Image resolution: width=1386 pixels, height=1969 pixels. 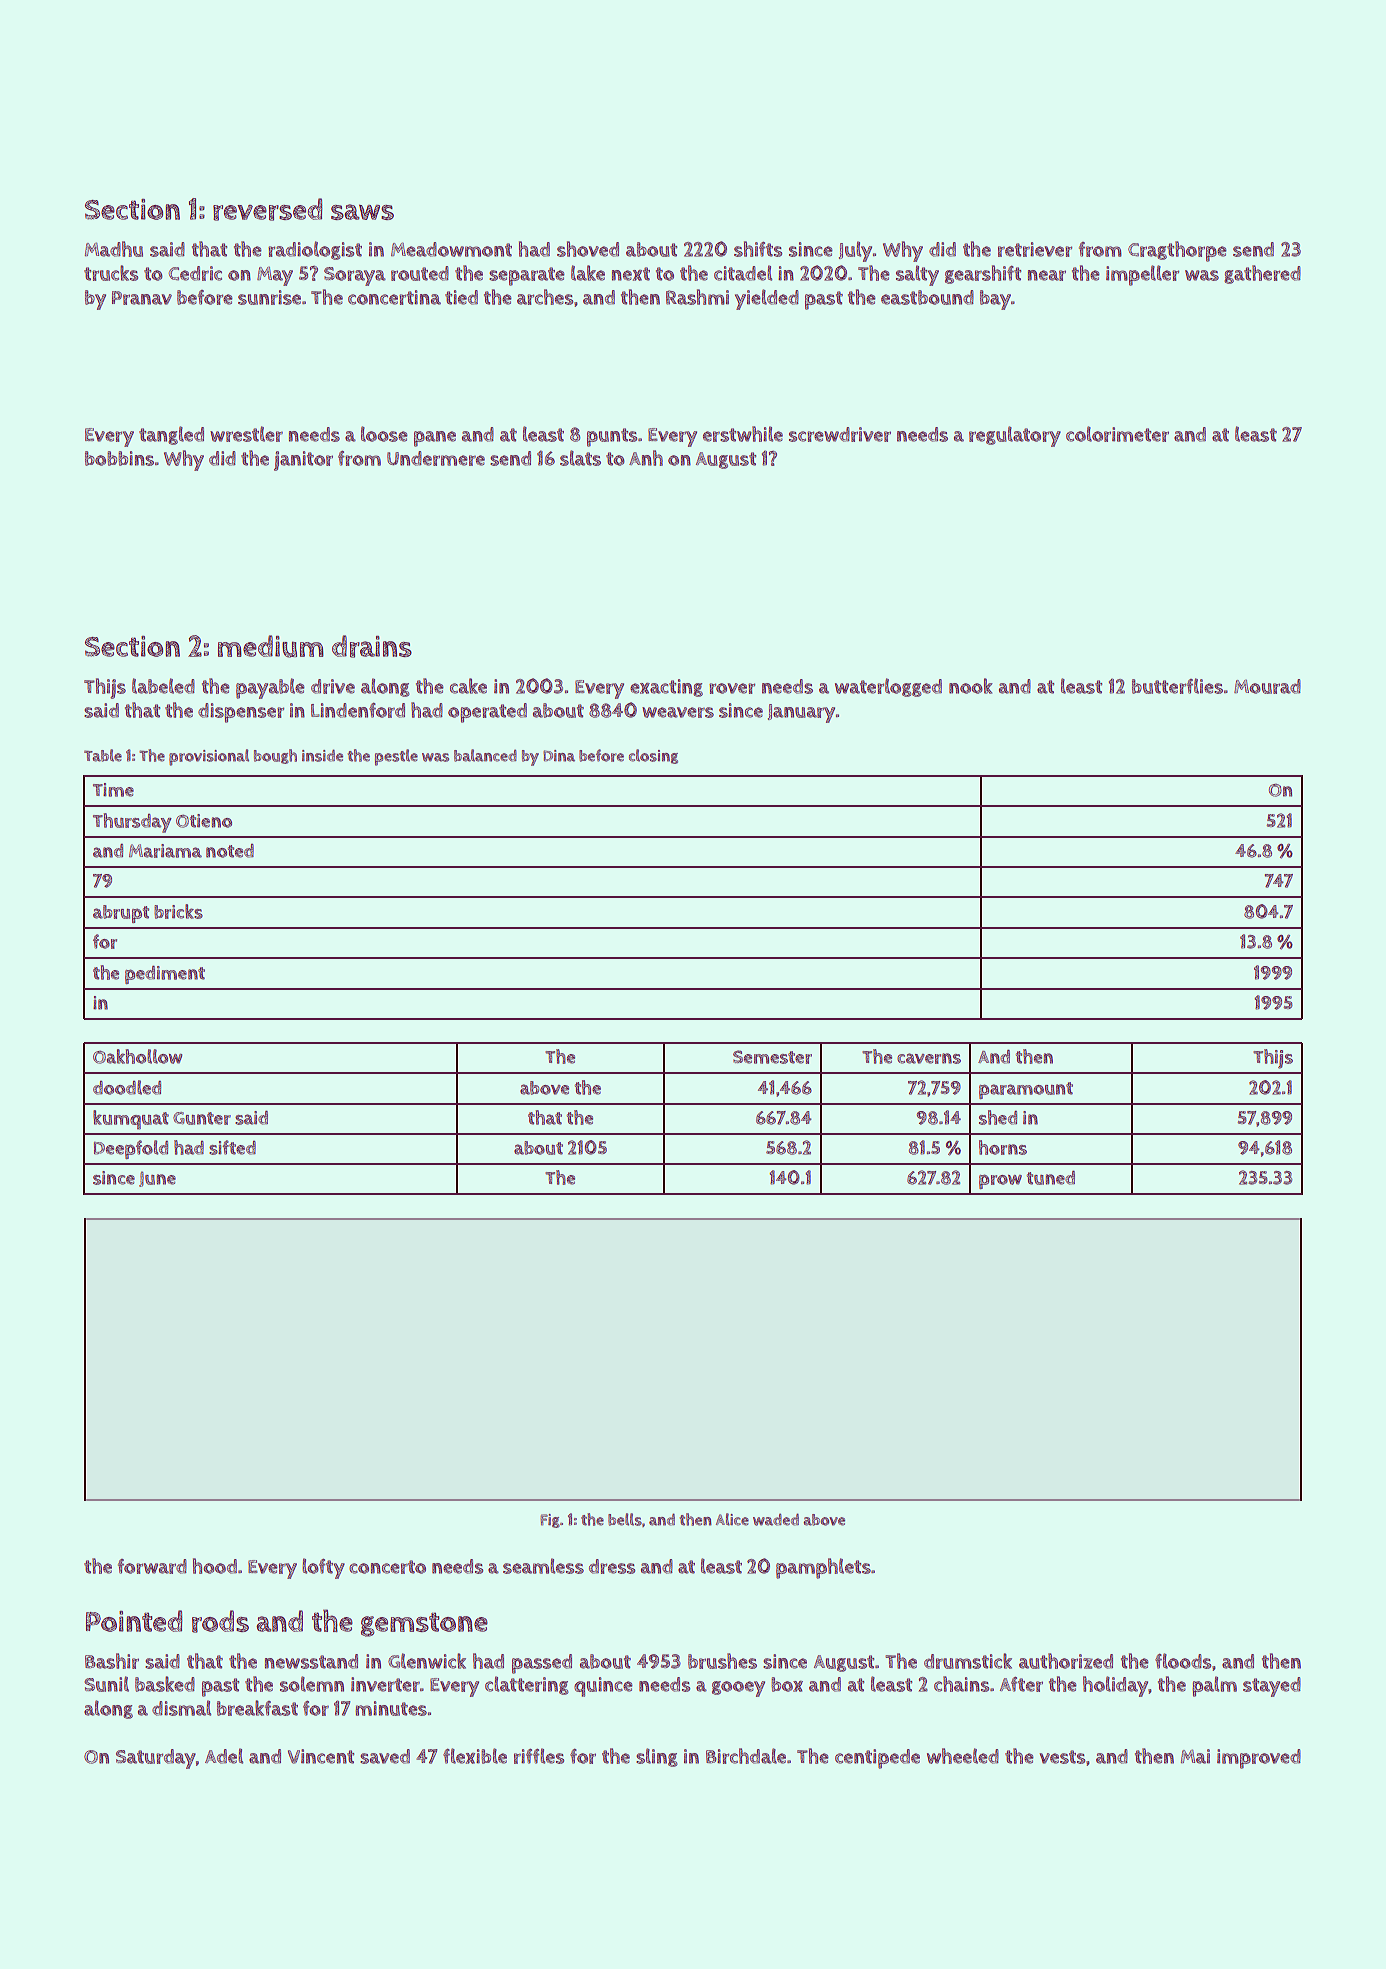 I want to click on Oakhollow, so click(x=137, y=1056).
